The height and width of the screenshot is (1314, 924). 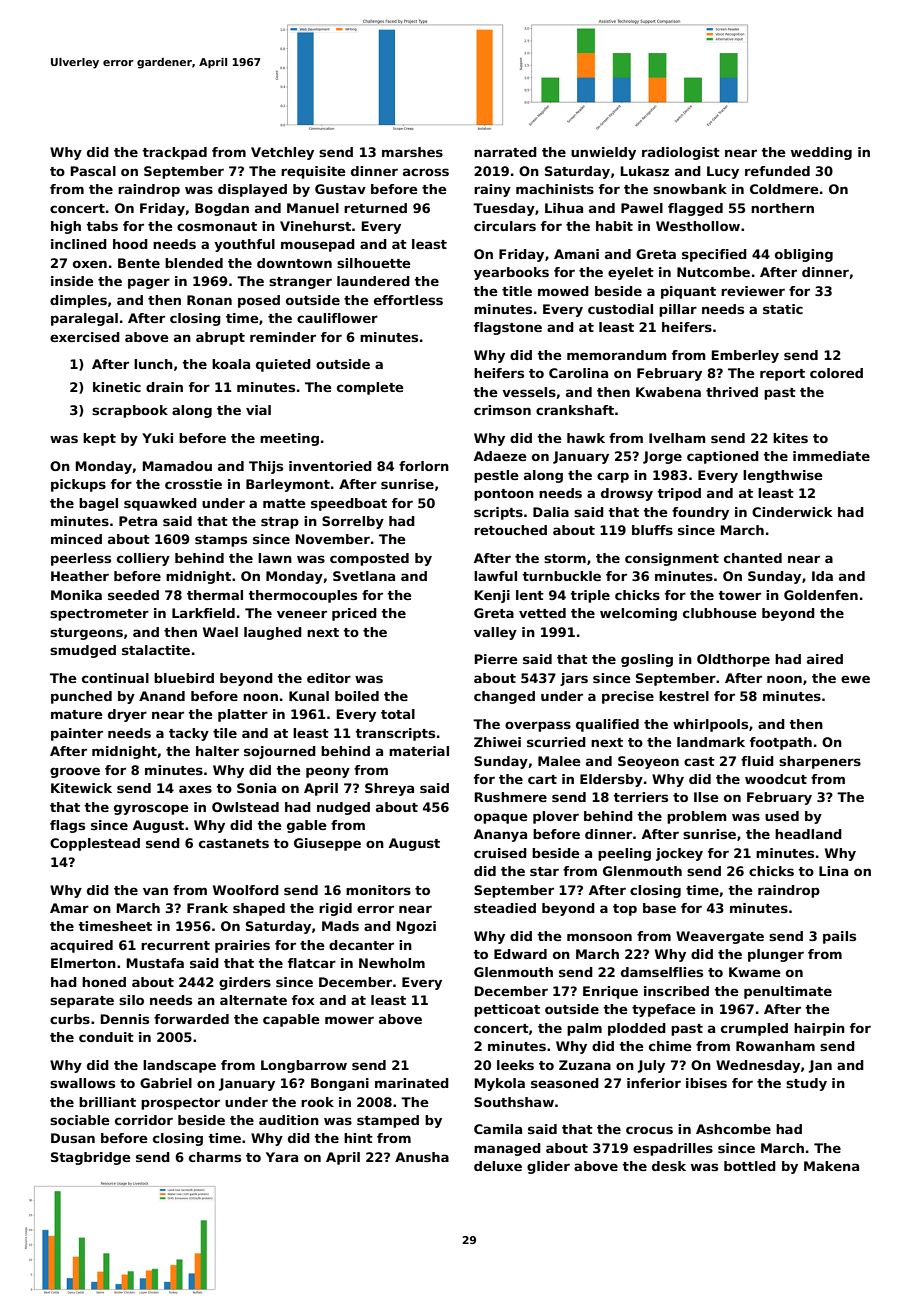 What do you see at coordinates (700, 513) in the screenshot?
I see `foundry` at bounding box center [700, 513].
